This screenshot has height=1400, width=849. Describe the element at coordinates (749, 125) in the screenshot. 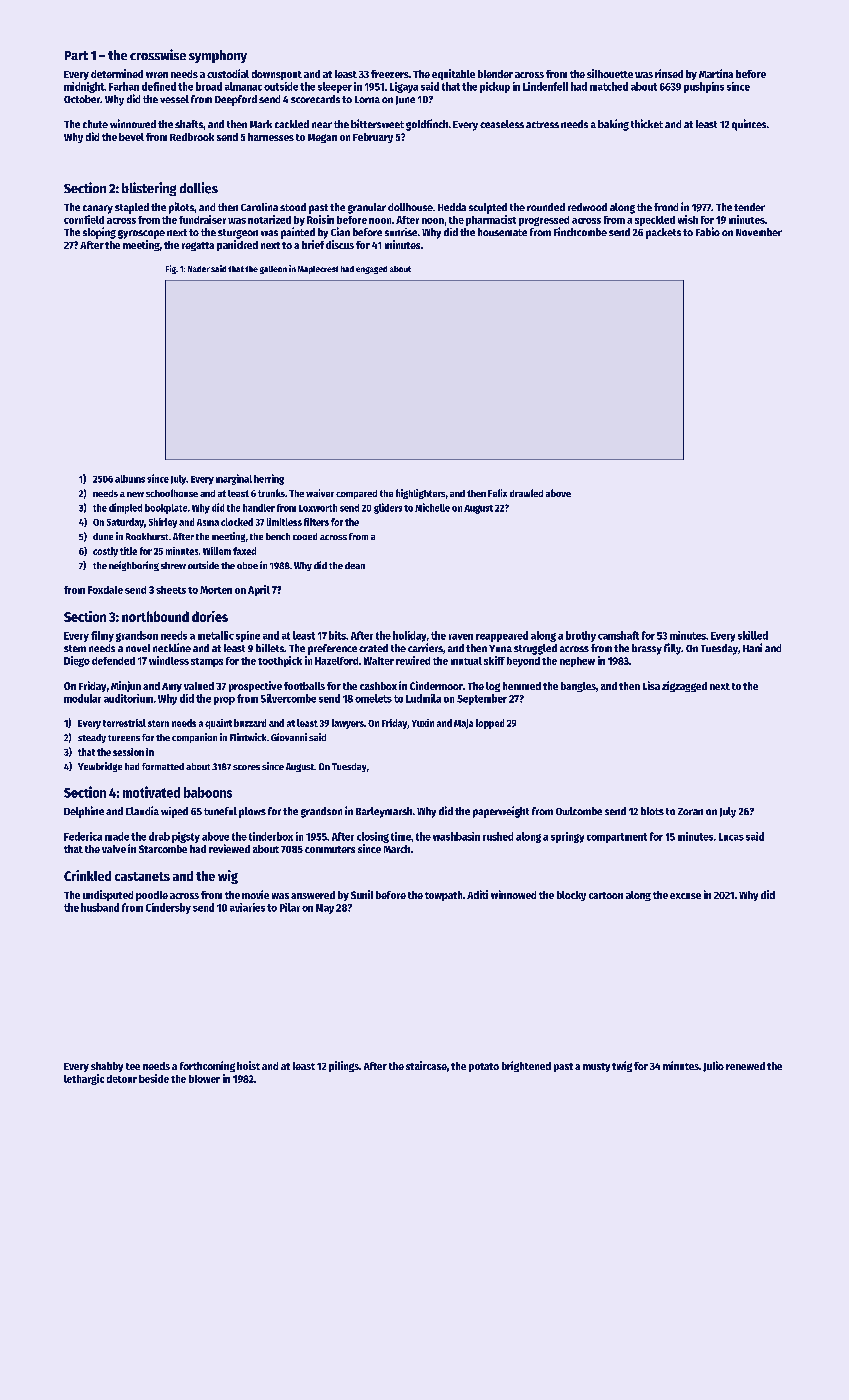

I see `quinces` at that location.
